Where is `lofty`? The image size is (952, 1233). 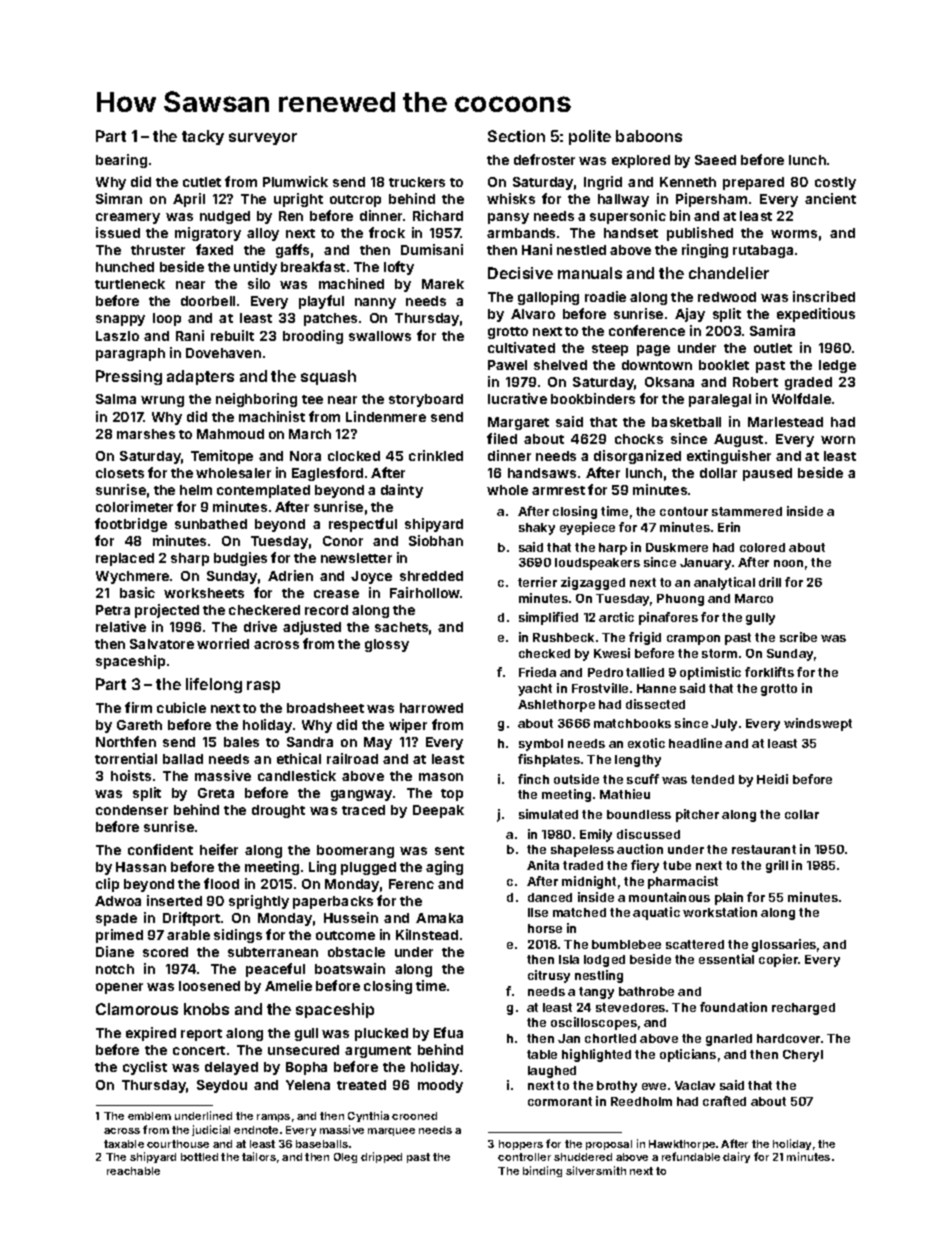 lofty is located at coordinates (399, 268).
